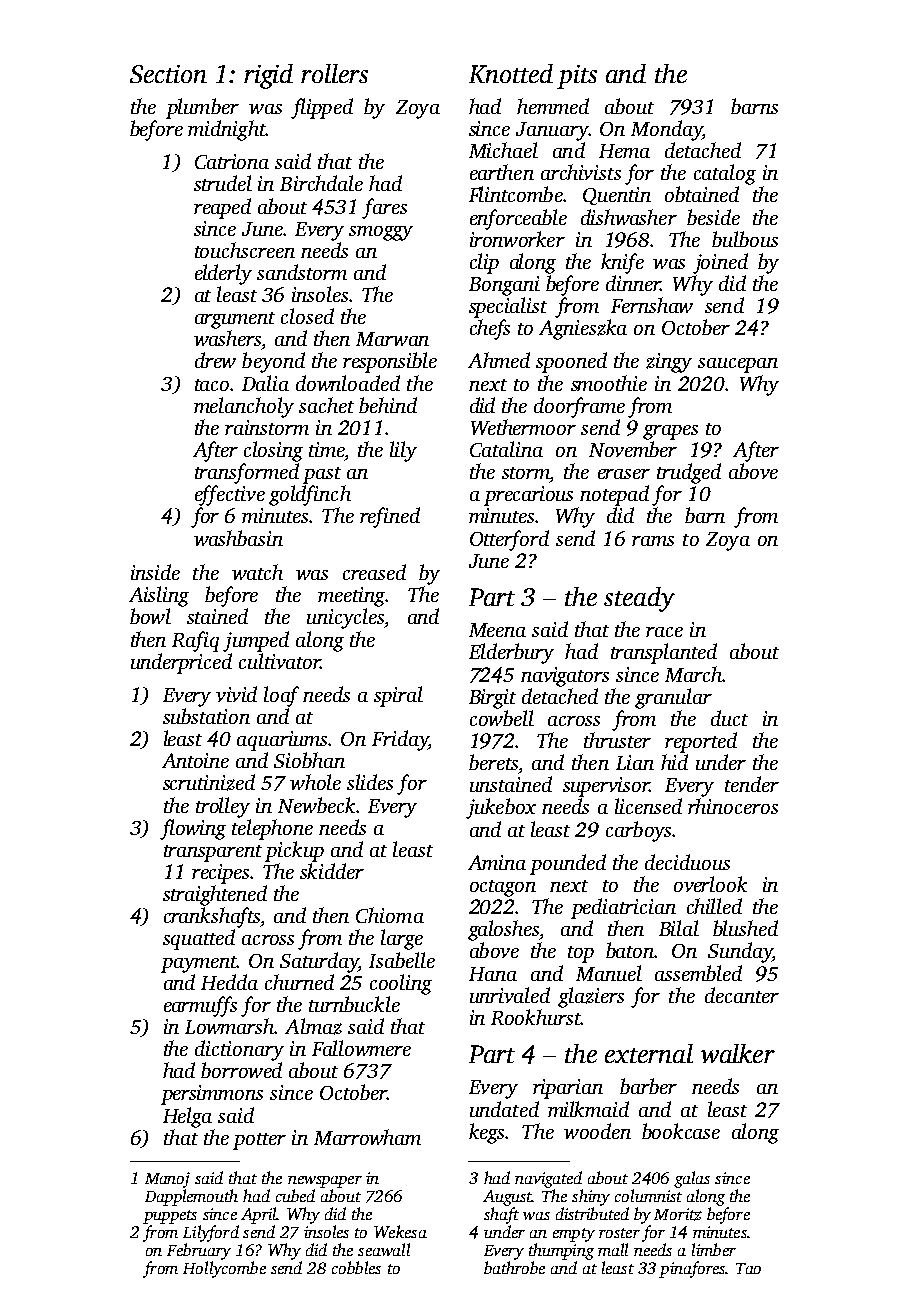  What do you see at coordinates (653, 541) in the document?
I see `rams` at bounding box center [653, 541].
